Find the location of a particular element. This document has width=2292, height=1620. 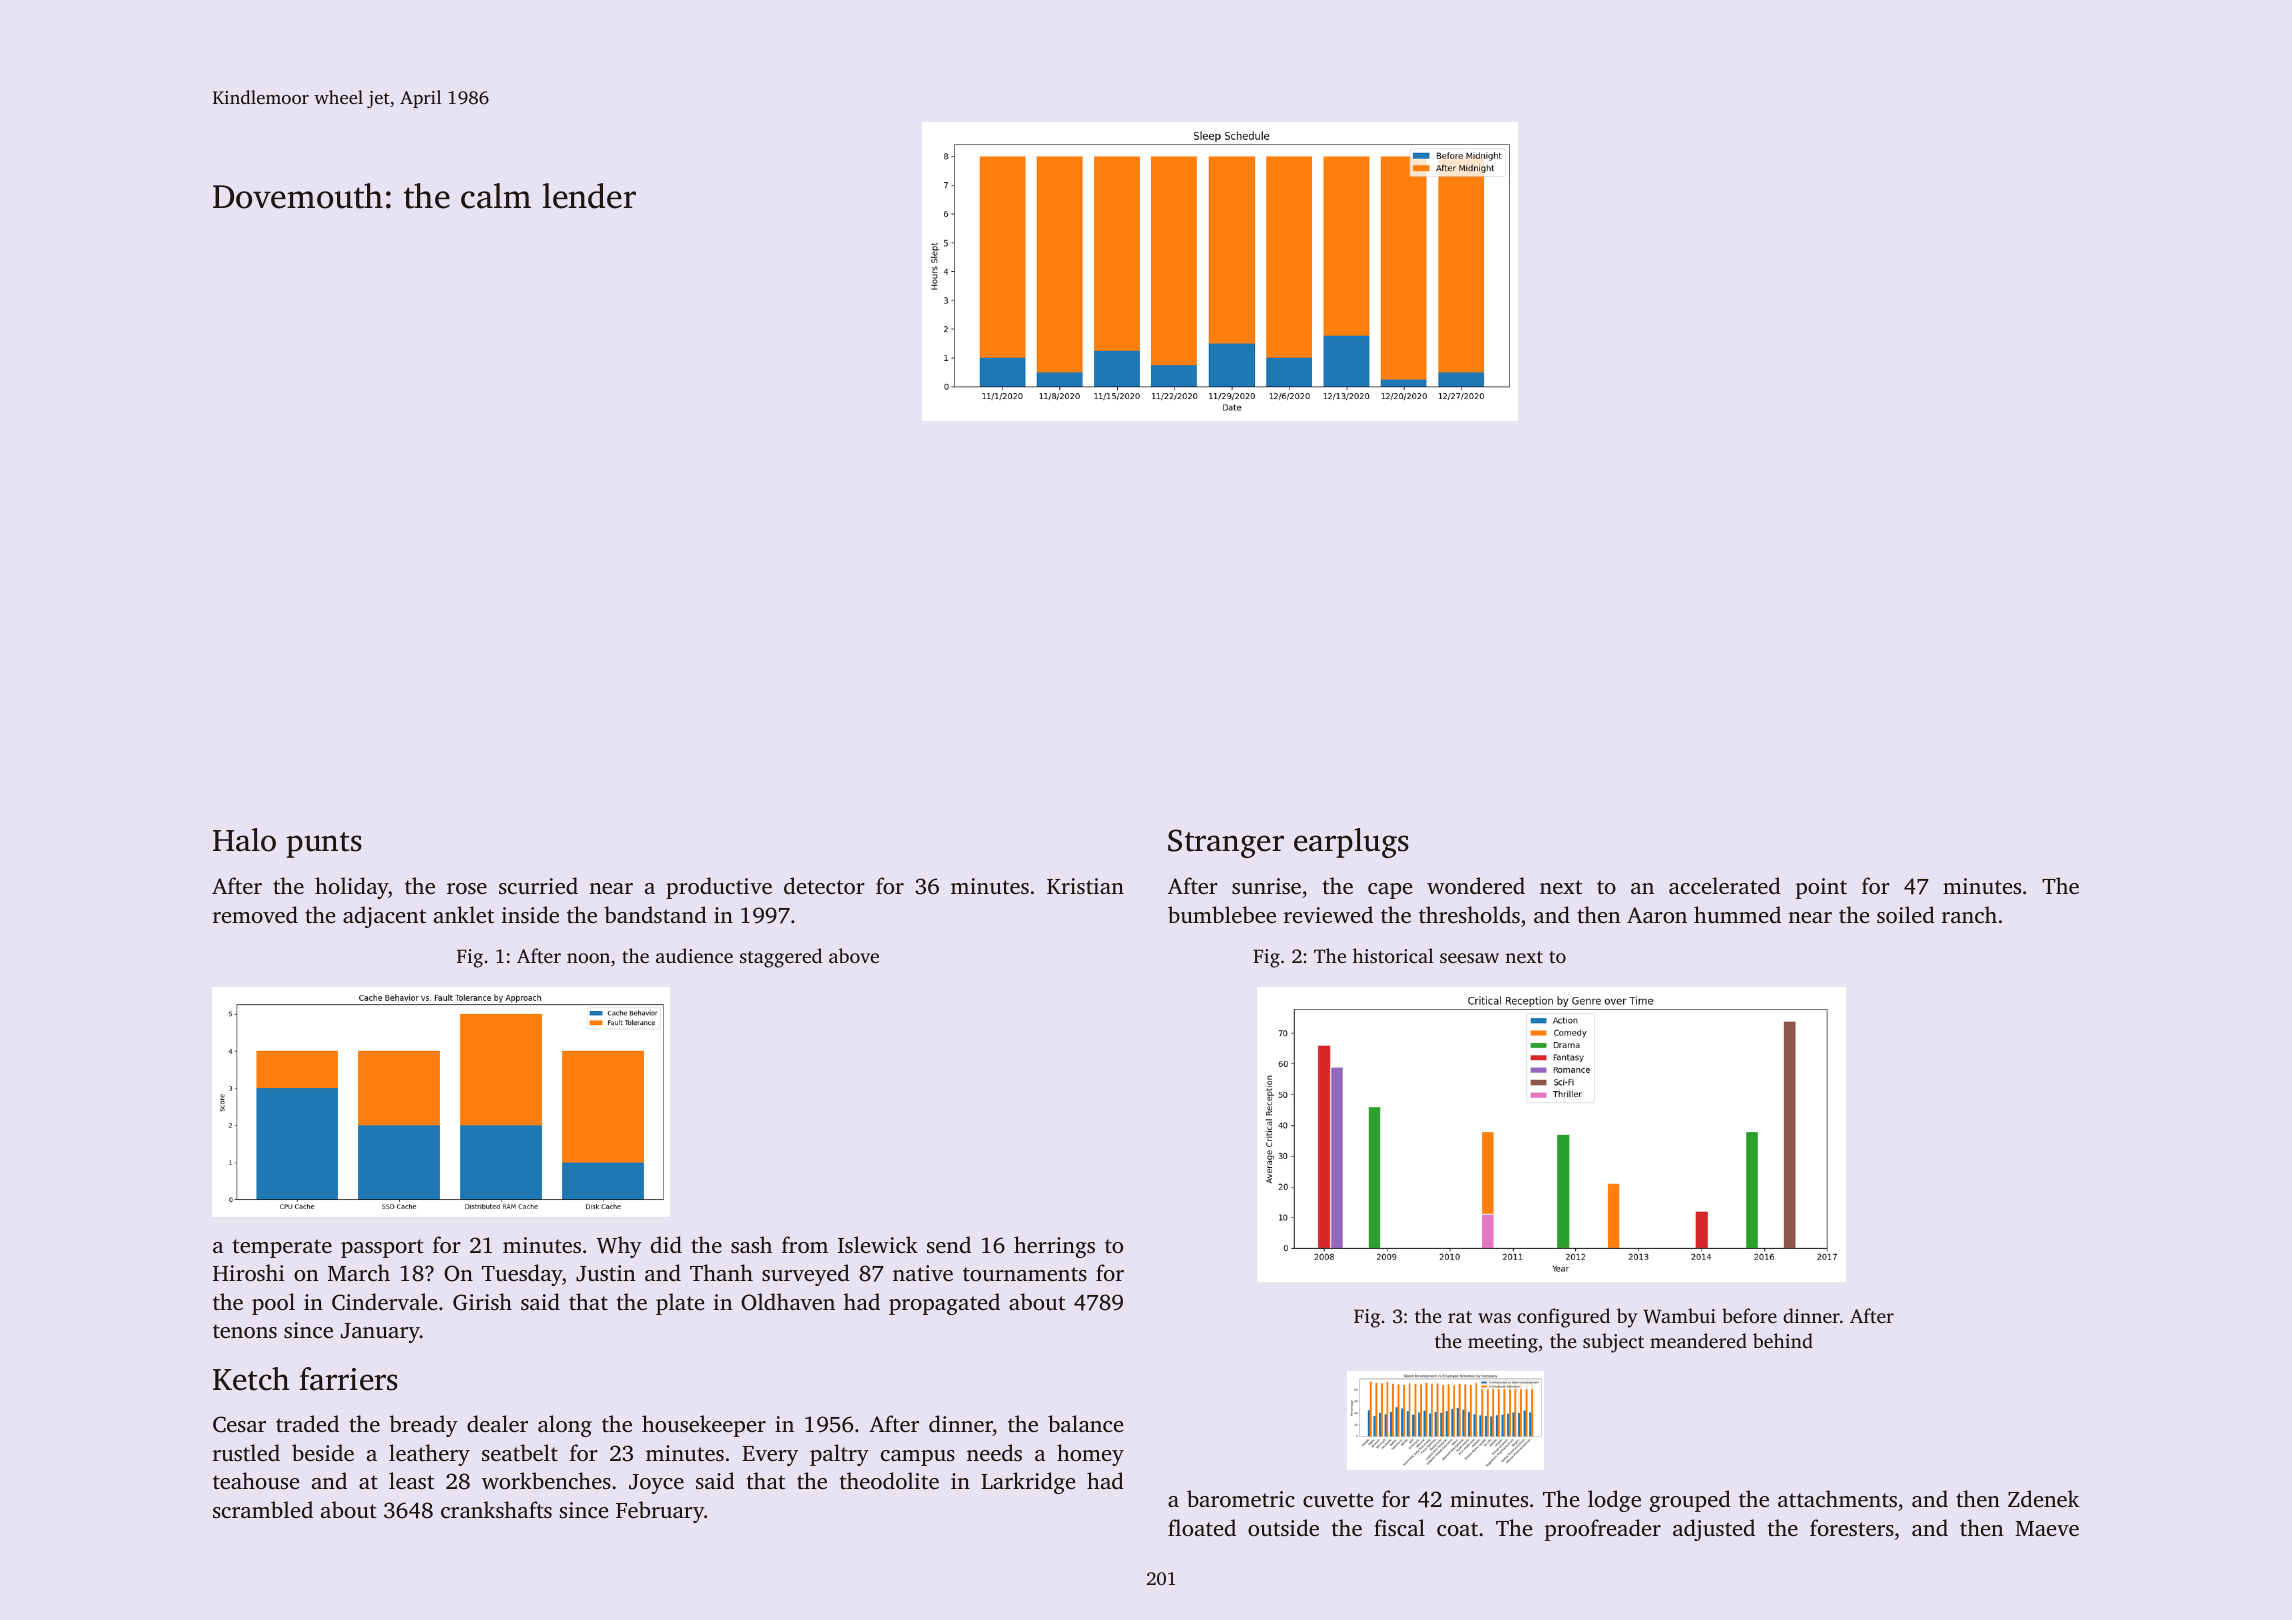

floated is located at coordinates (1202, 1527).
